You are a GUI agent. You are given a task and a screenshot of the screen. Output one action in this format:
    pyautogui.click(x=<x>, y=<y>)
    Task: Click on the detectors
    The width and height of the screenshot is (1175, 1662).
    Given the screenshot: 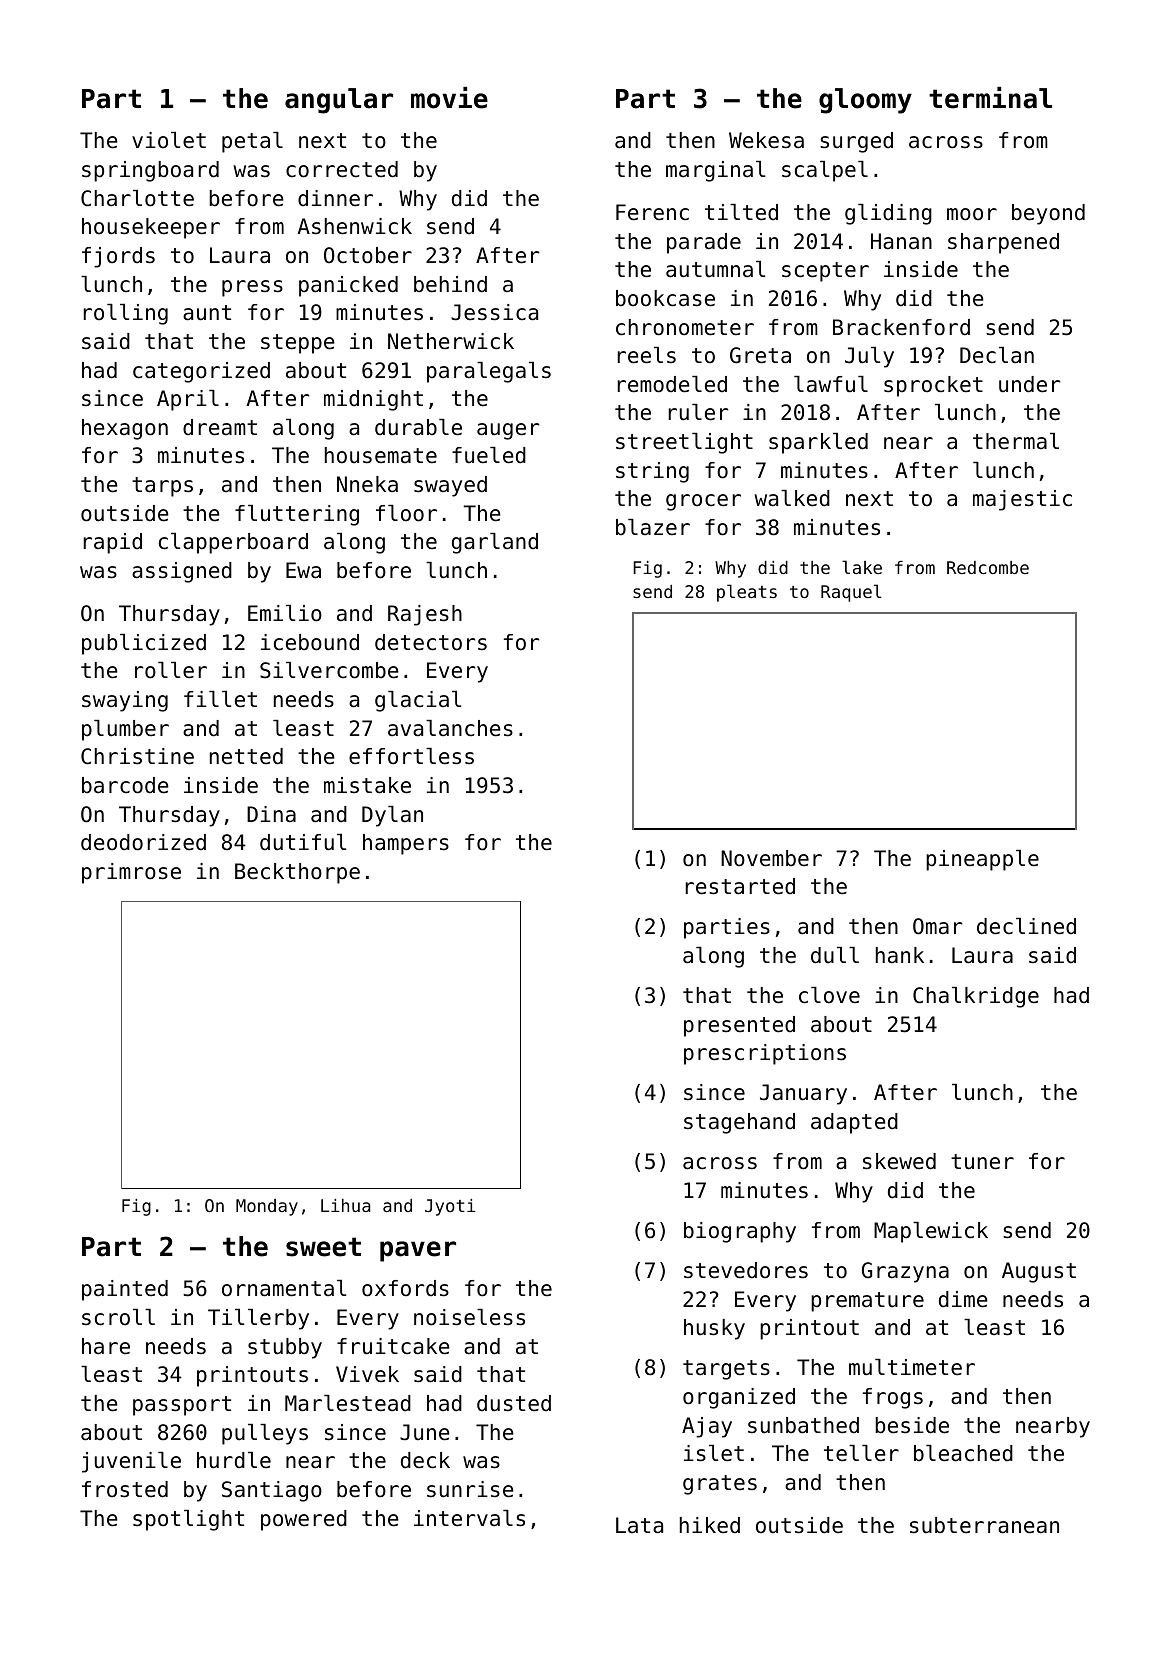 What is the action you would take?
    pyautogui.click(x=431, y=642)
